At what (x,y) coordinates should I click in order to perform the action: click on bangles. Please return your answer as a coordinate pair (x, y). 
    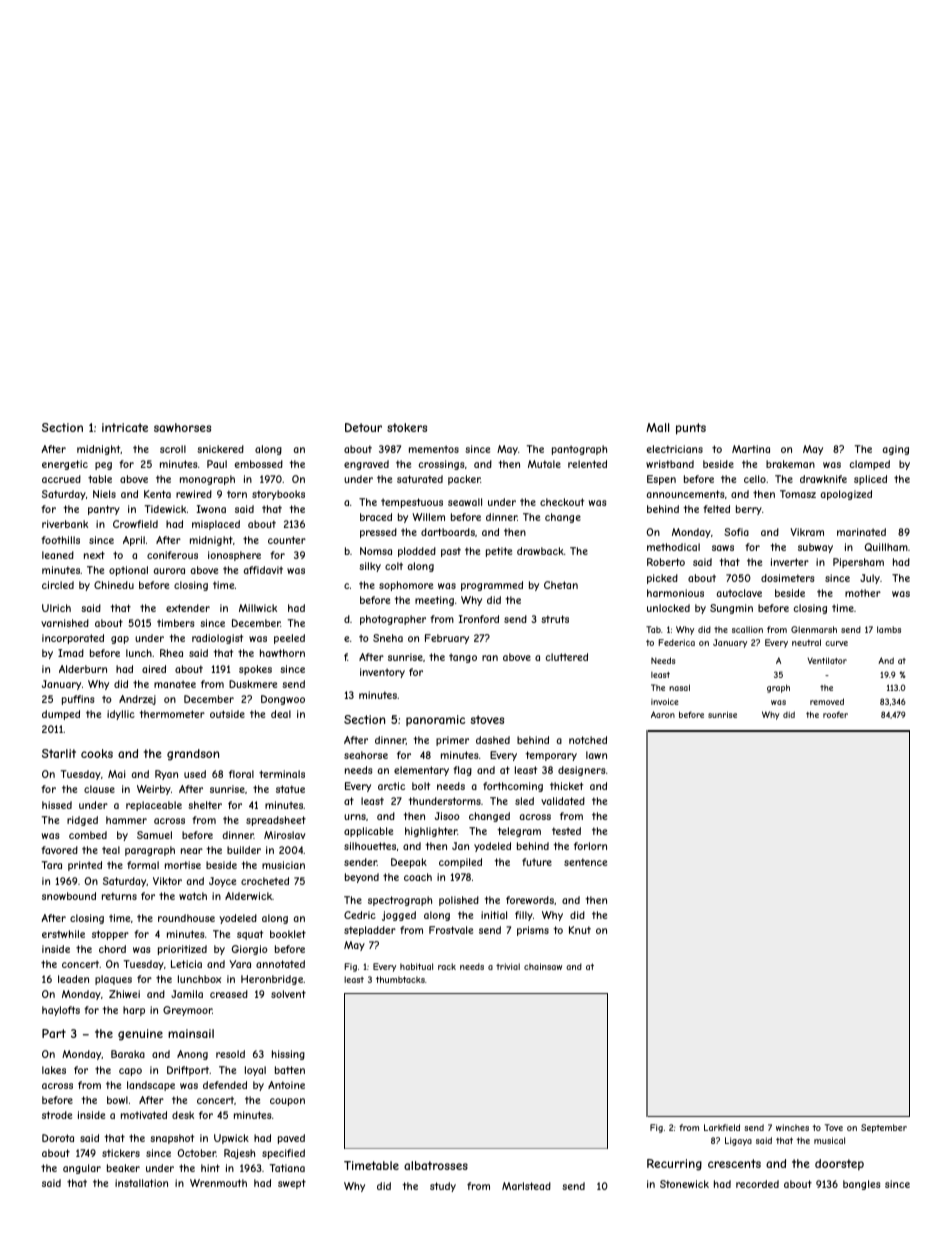
    Looking at the image, I should click on (862, 1185).
